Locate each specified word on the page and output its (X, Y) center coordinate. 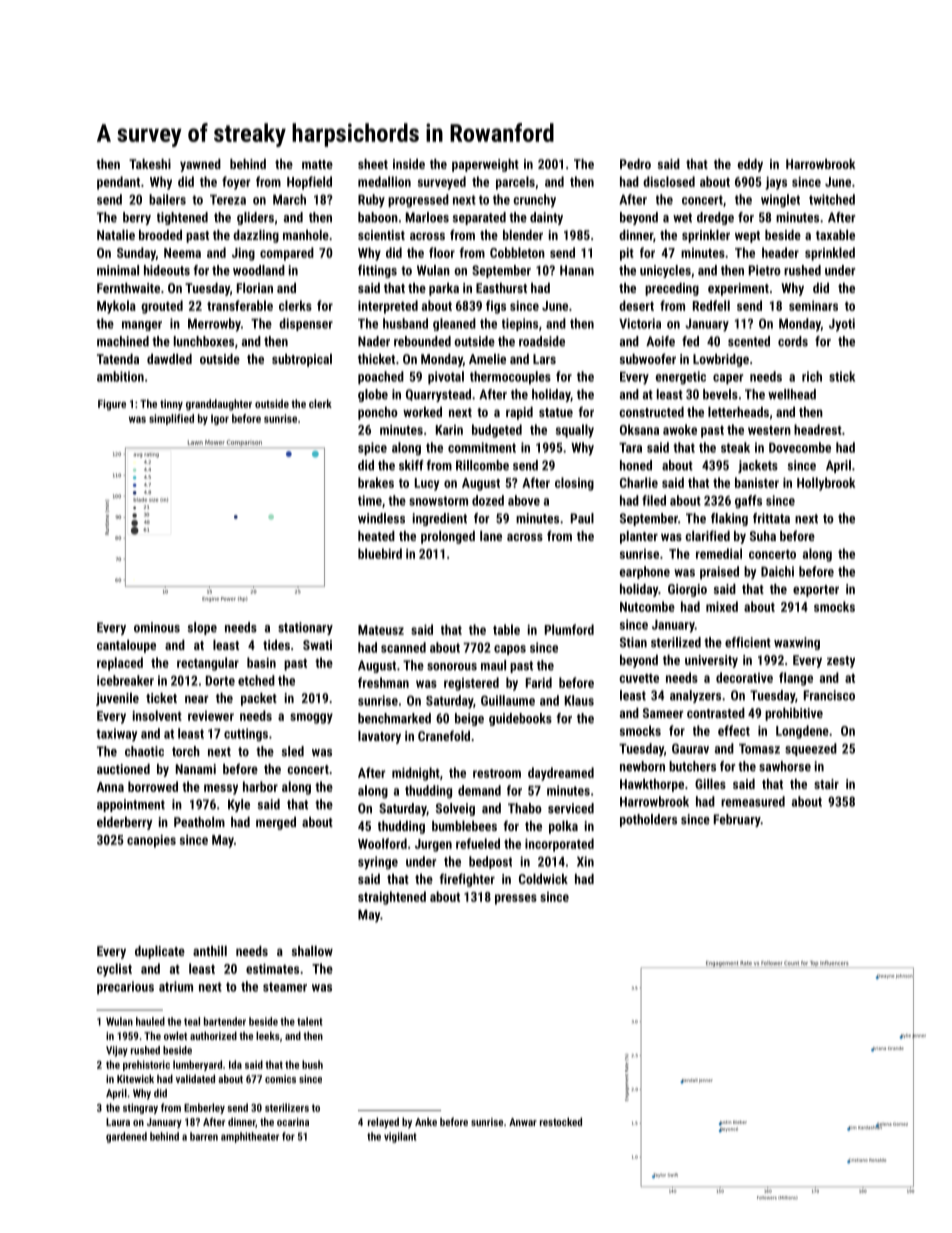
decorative (744, 677)
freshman (383, 682)
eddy (750, 165)
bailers (167, 199)
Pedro (635, 164)
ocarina (293, 1122)
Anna (110, 787)
